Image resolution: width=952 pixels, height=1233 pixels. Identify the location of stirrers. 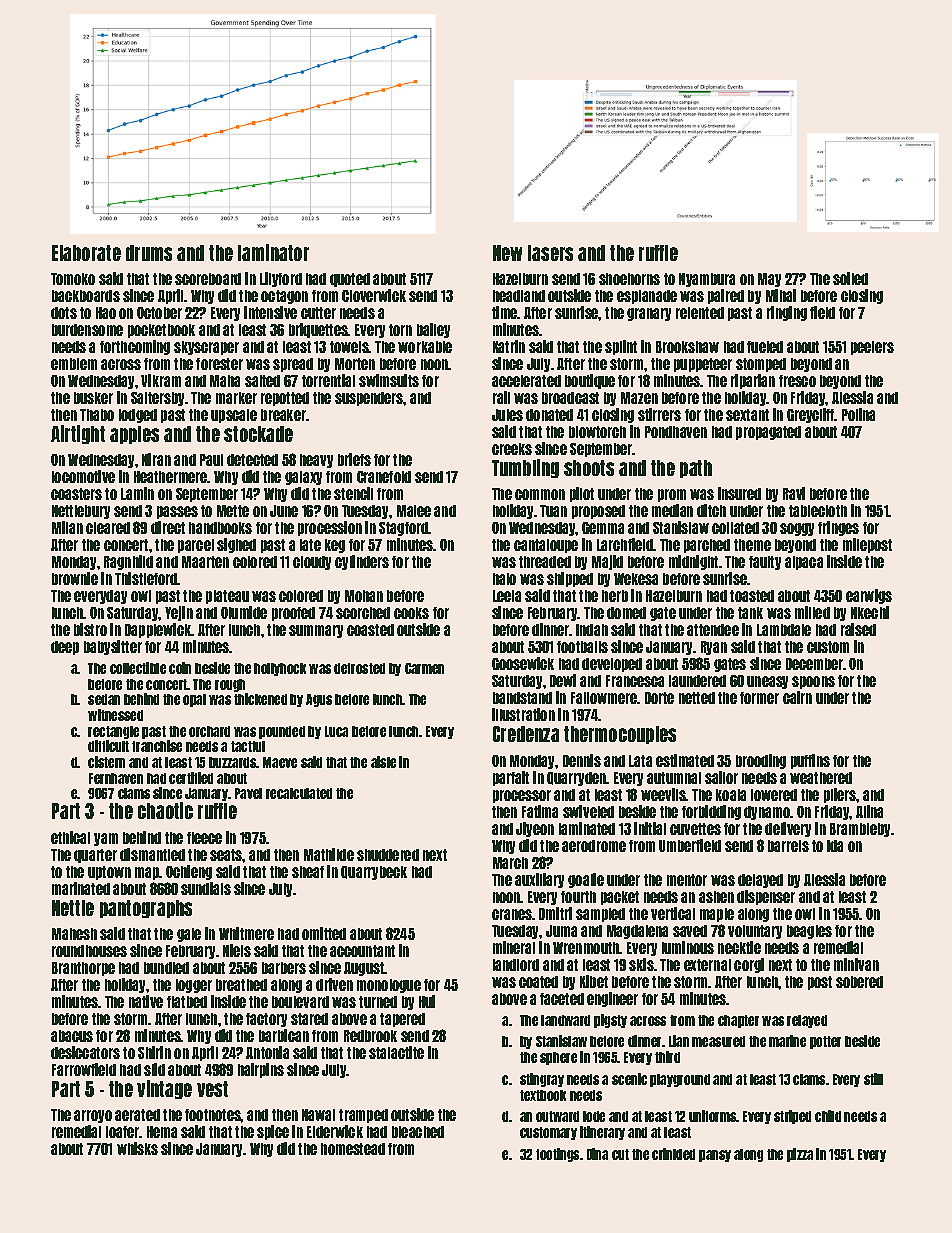
(659, 414).
